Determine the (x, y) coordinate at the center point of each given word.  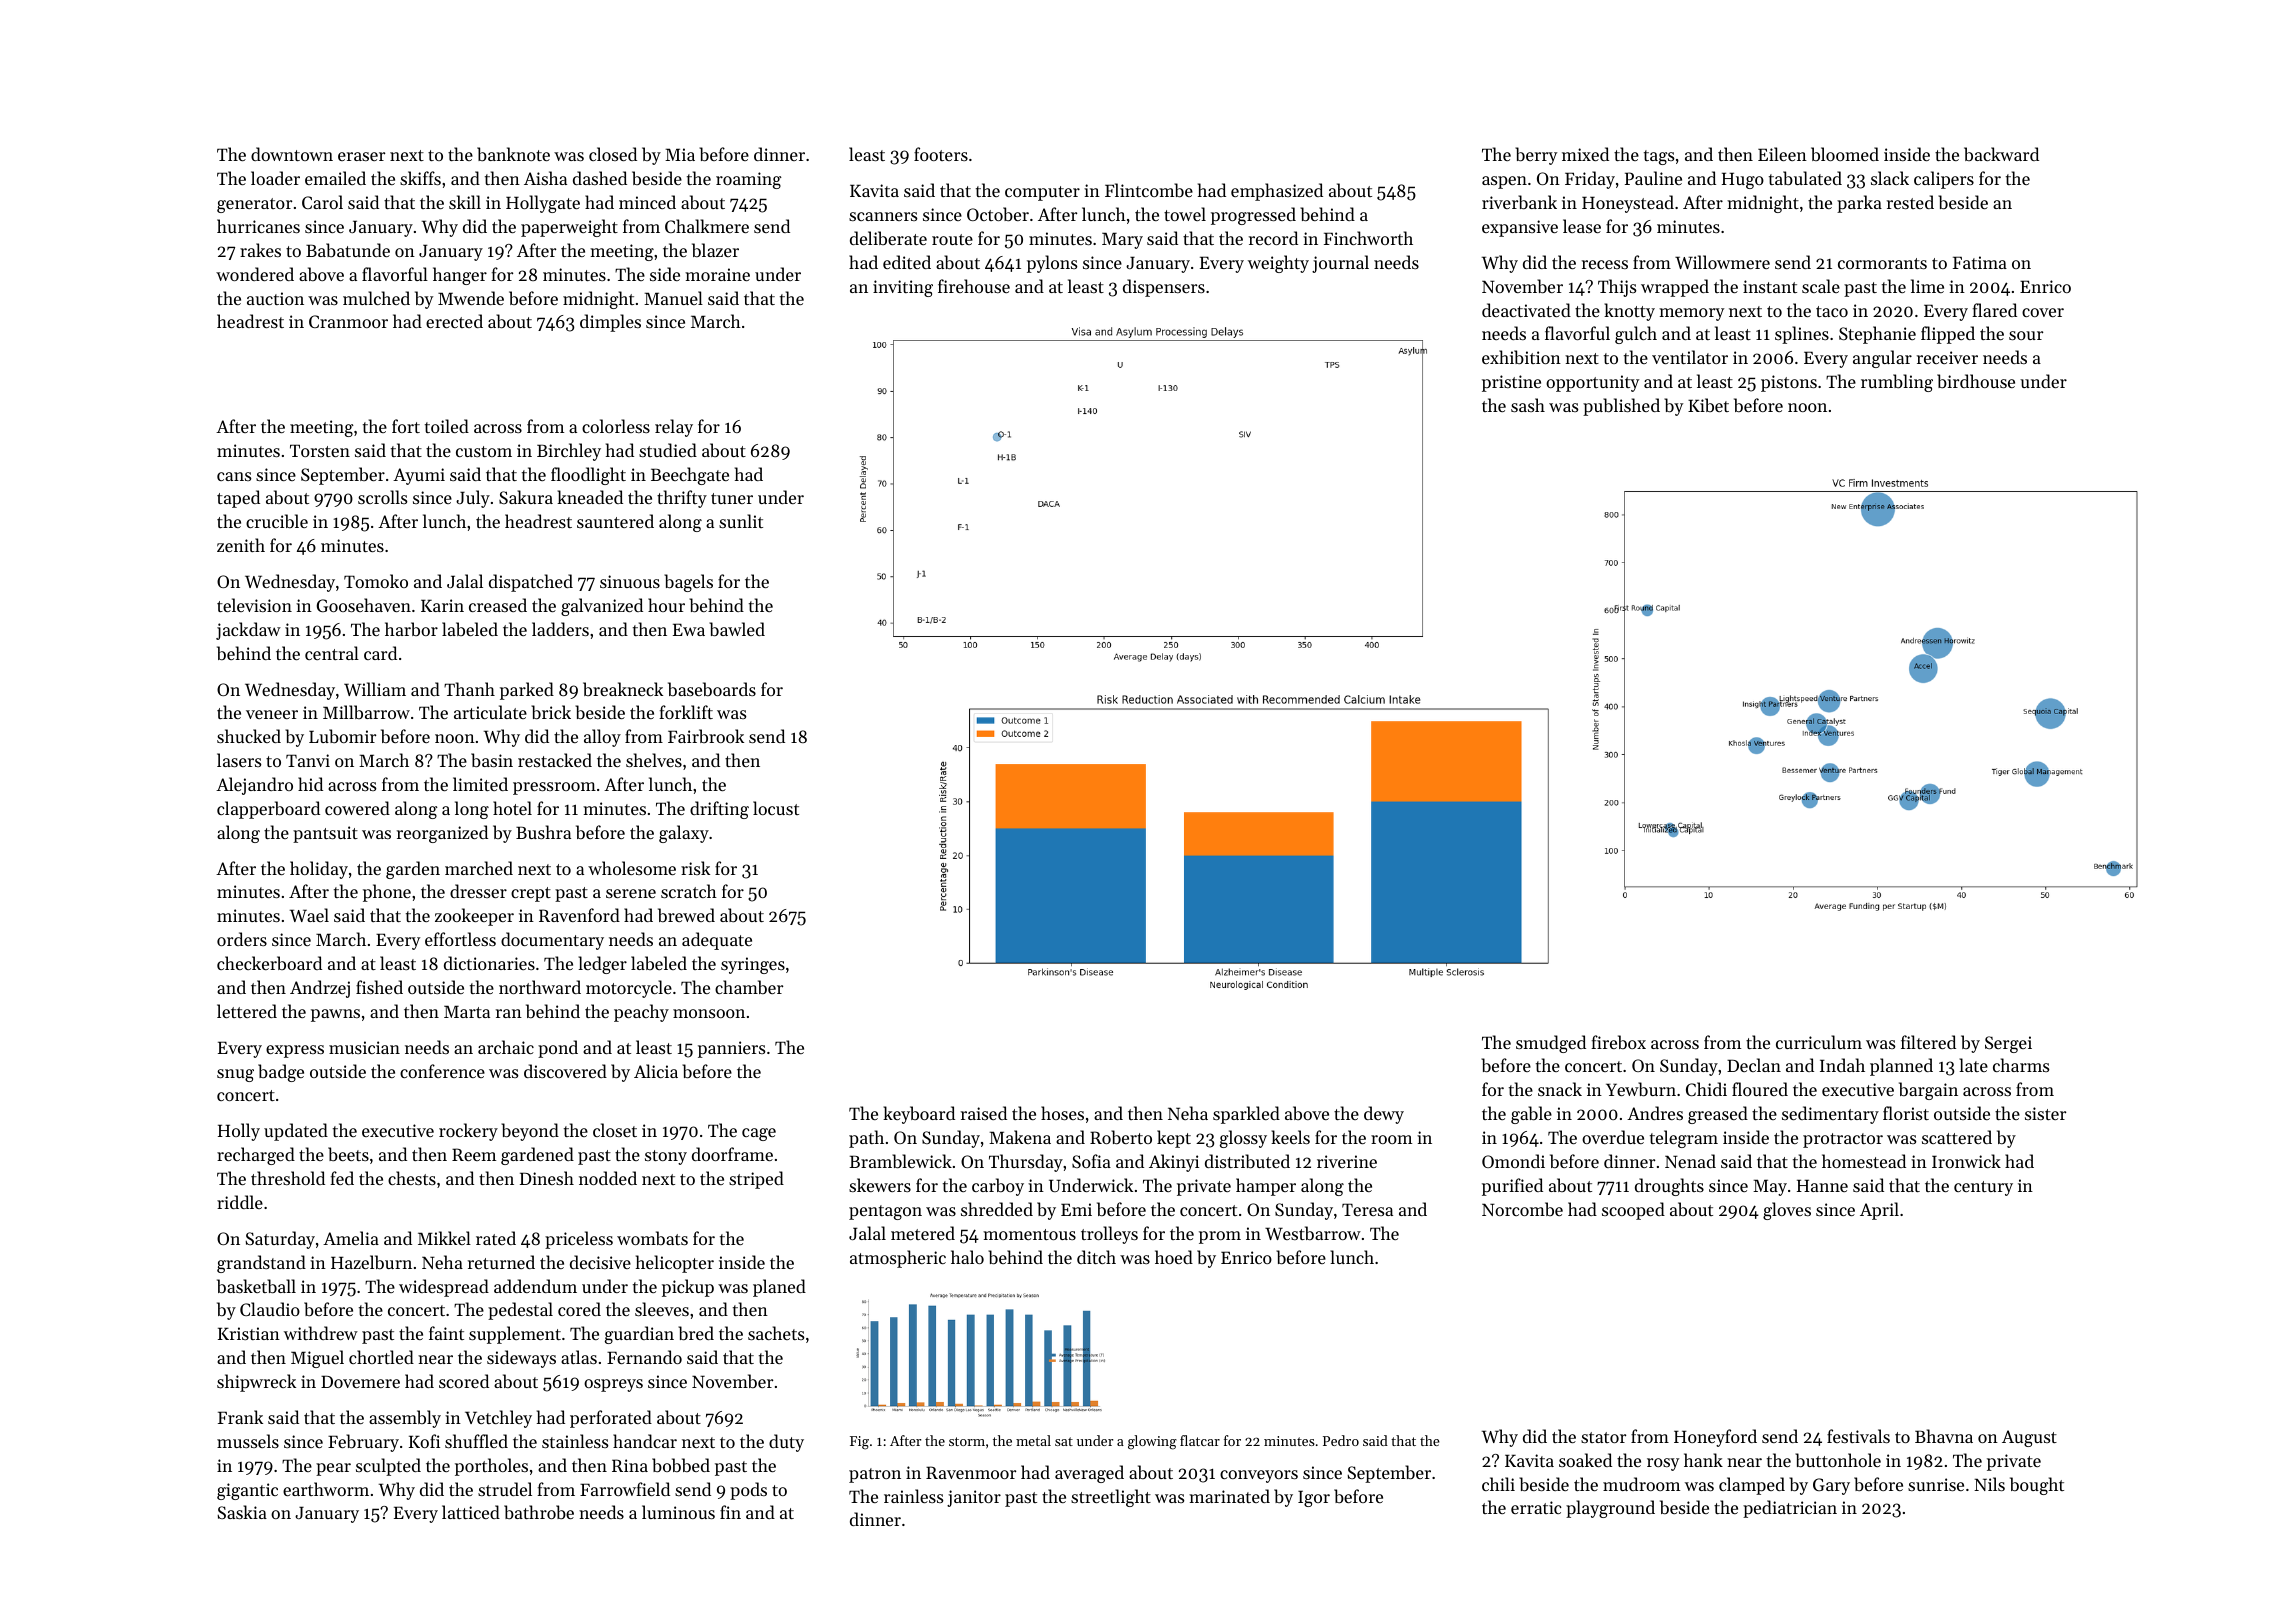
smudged (1551, 1044)
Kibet (1708, 405)
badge (281, 1073)
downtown (292, 154)
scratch (689, 891)
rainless (913, 1496)
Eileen (1782, 154)
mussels (248, 1441)
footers (941, 154)
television (254, 605)
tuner (732, 498)
